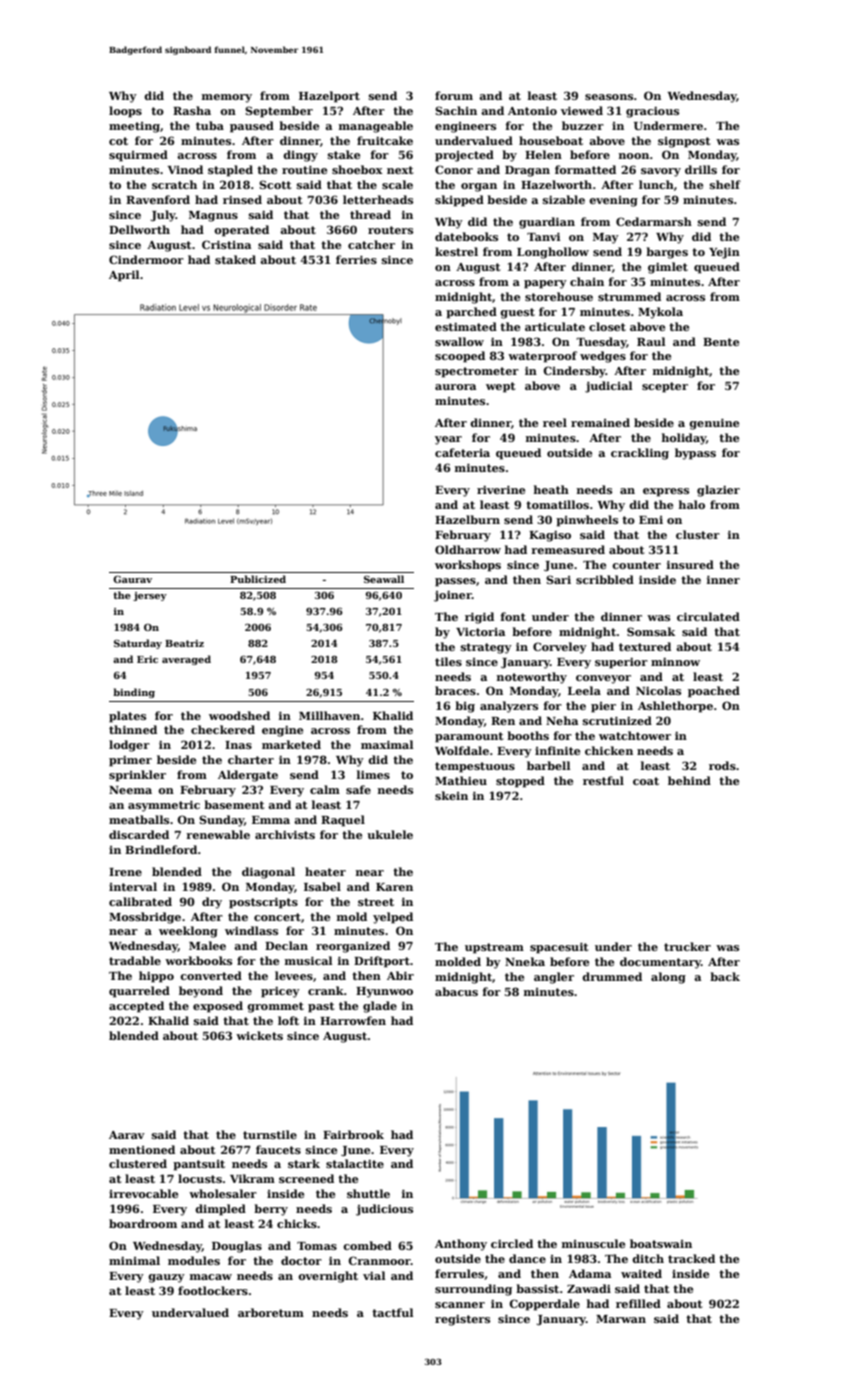 This image has height=1400, width=849. What do you see at coordinates (210, 125) in the image?
I see `tuba` at bounding box center [210, 125].
